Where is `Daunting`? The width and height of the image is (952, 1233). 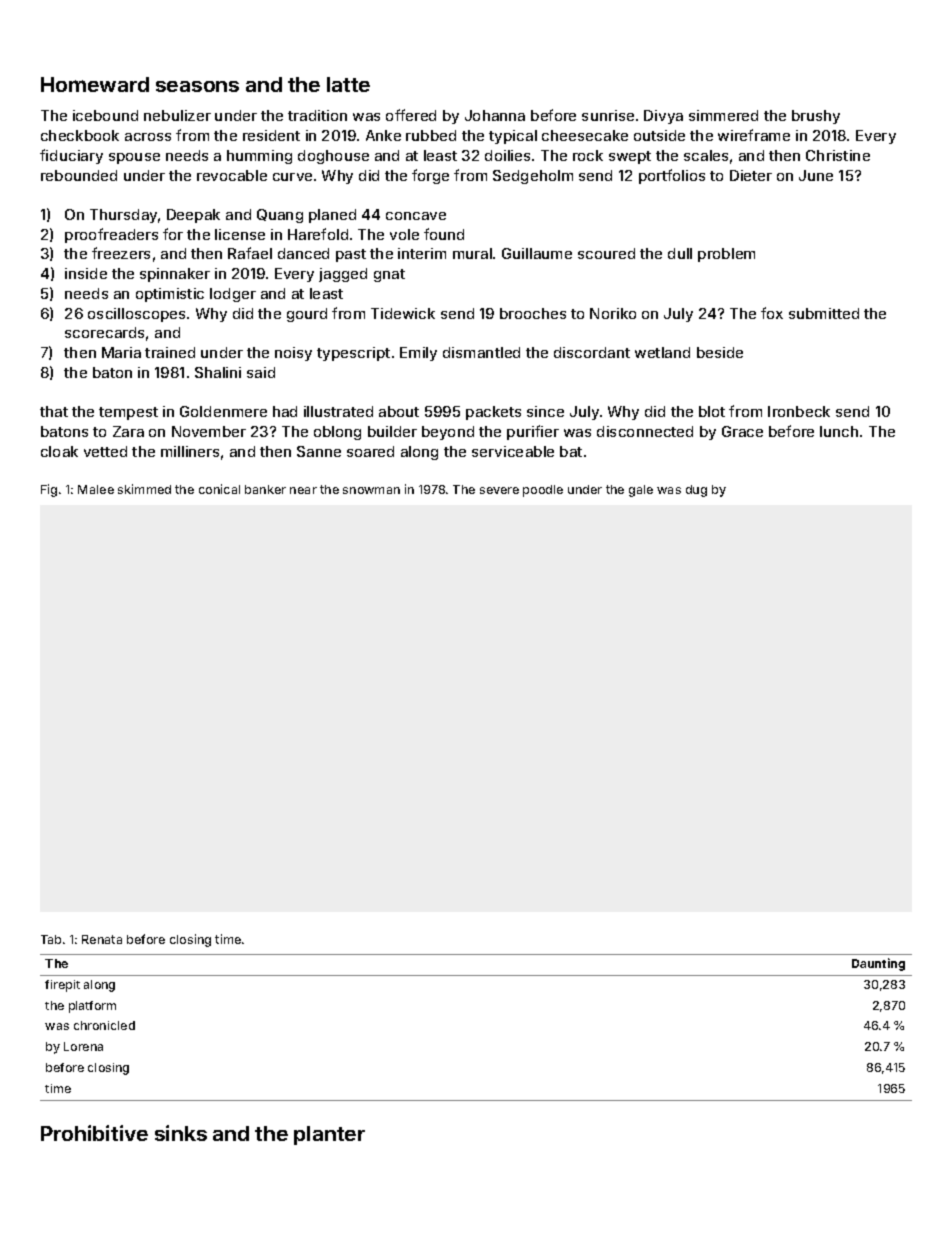 Daunting is located at coordinates (878, 964).
